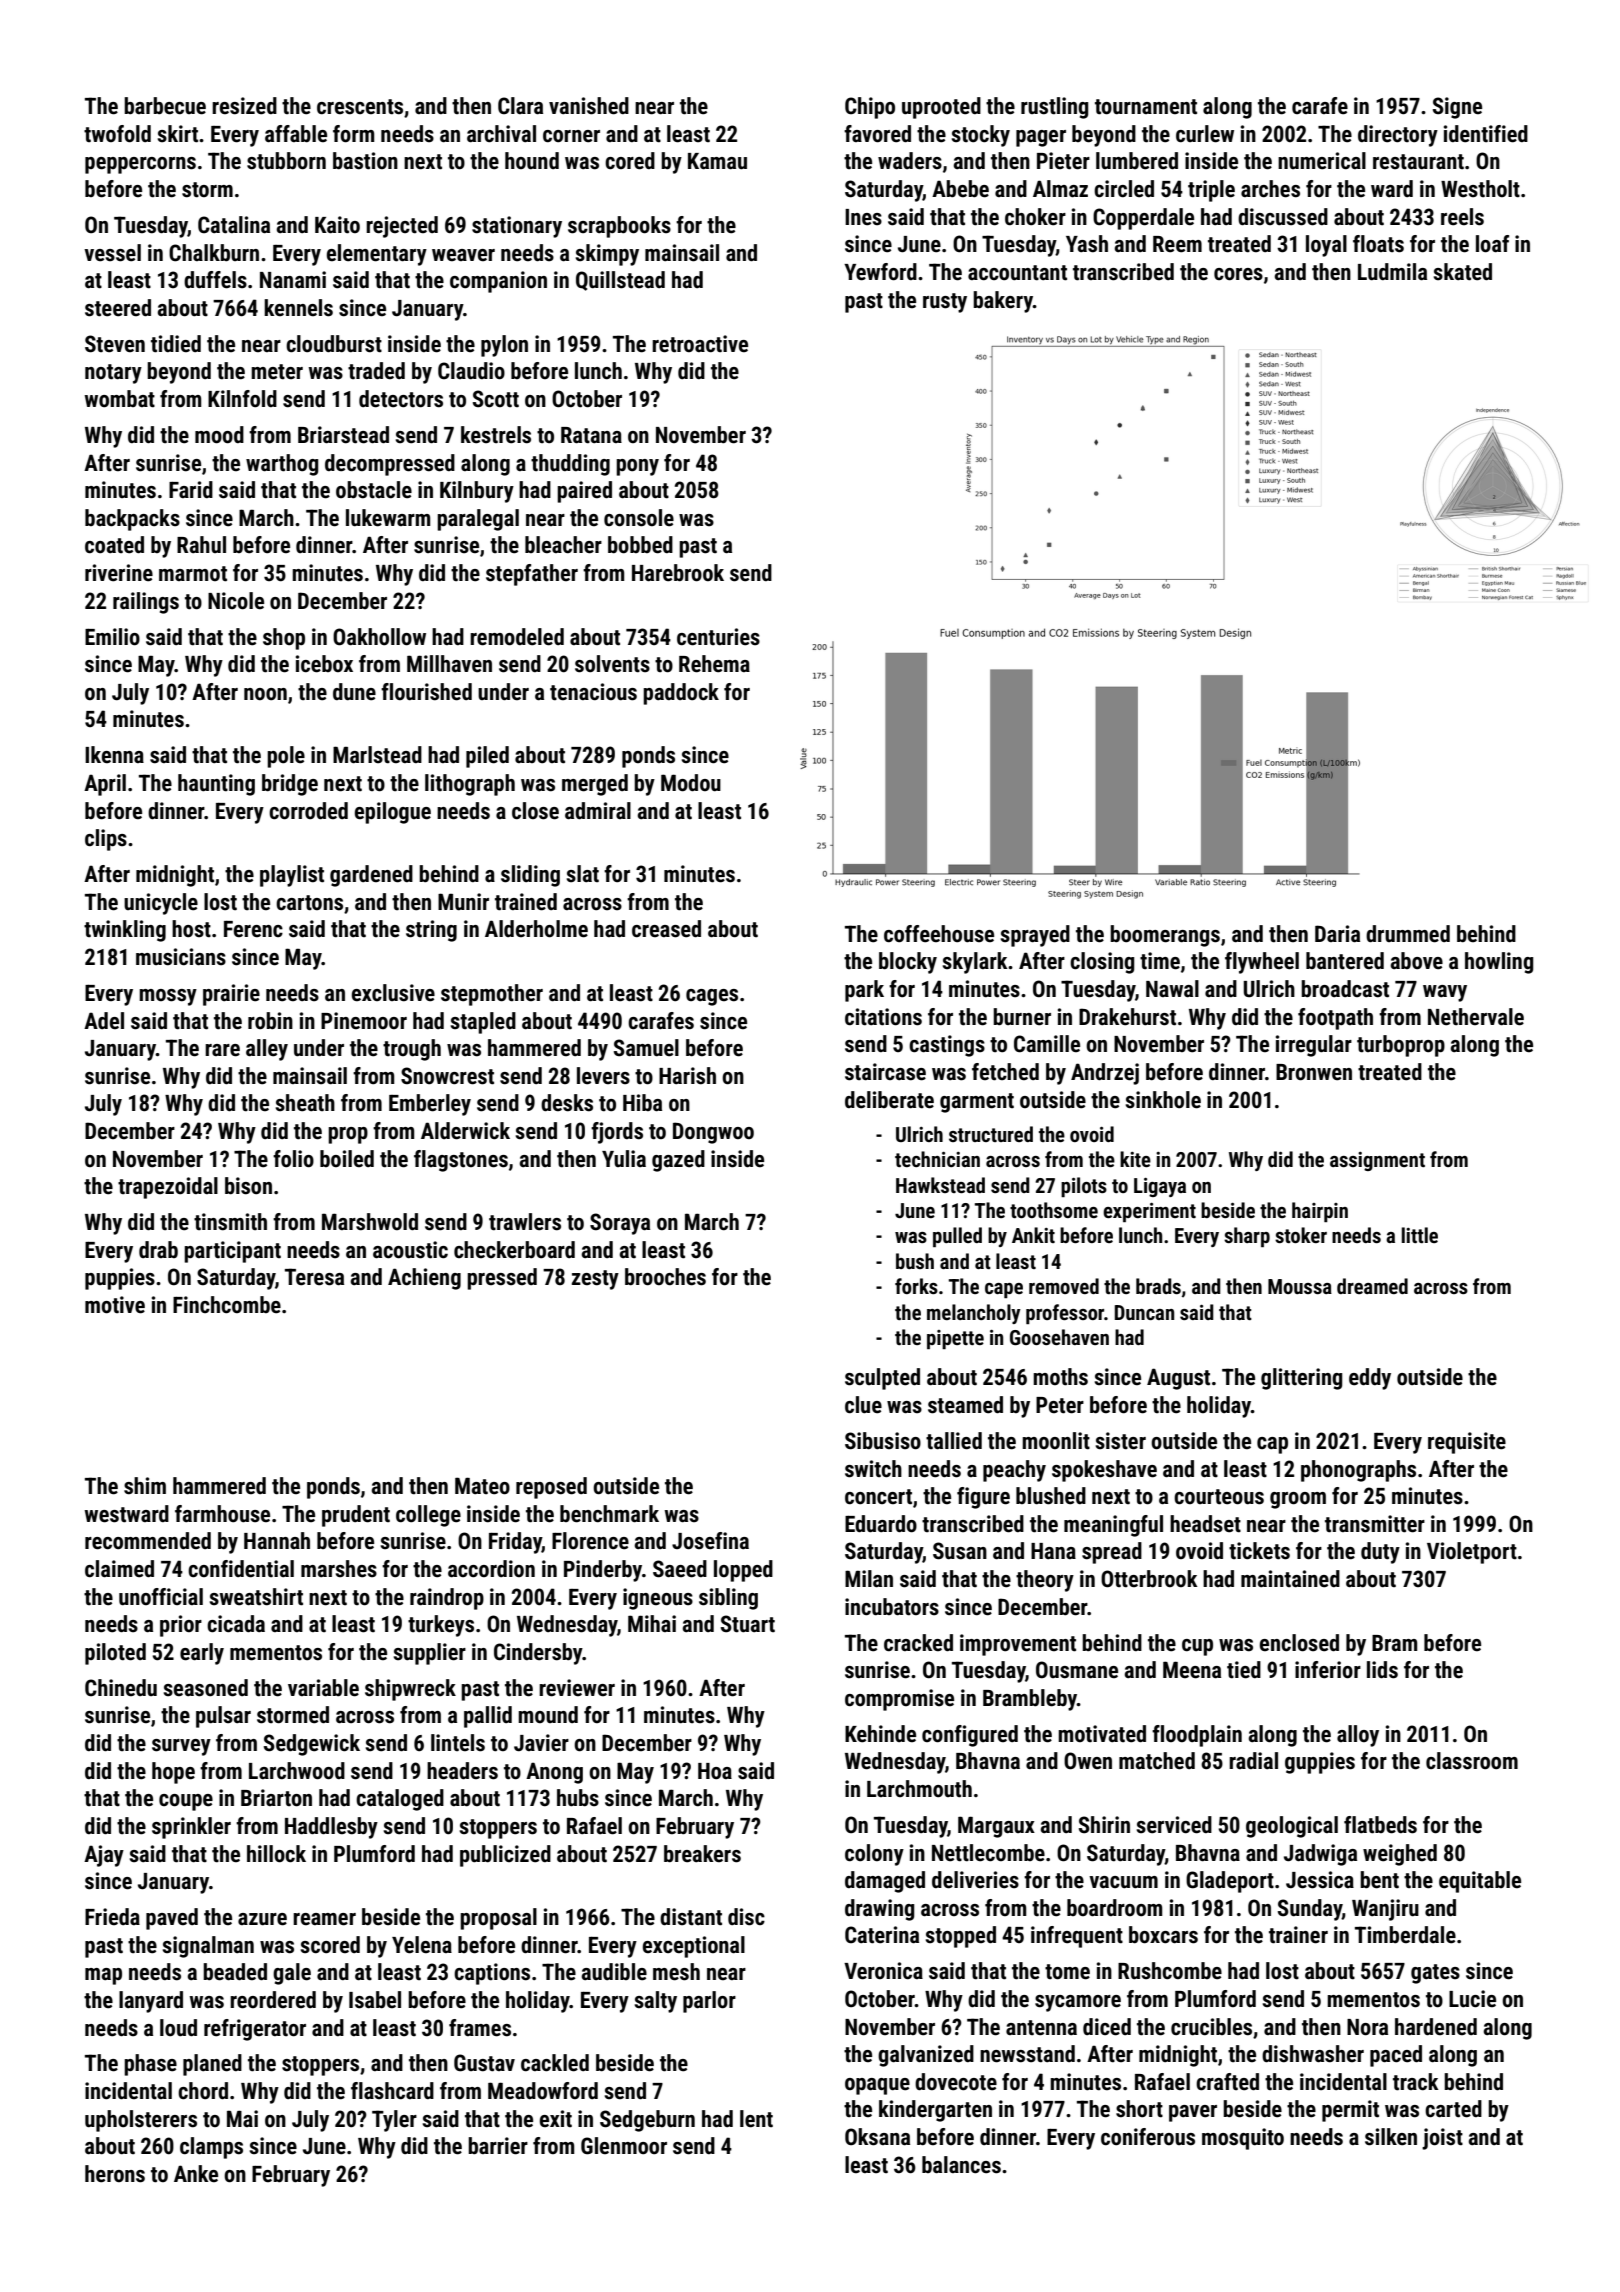 This page has width=1620, height=2292. I want to click on Anke, so click(196, 2174).
